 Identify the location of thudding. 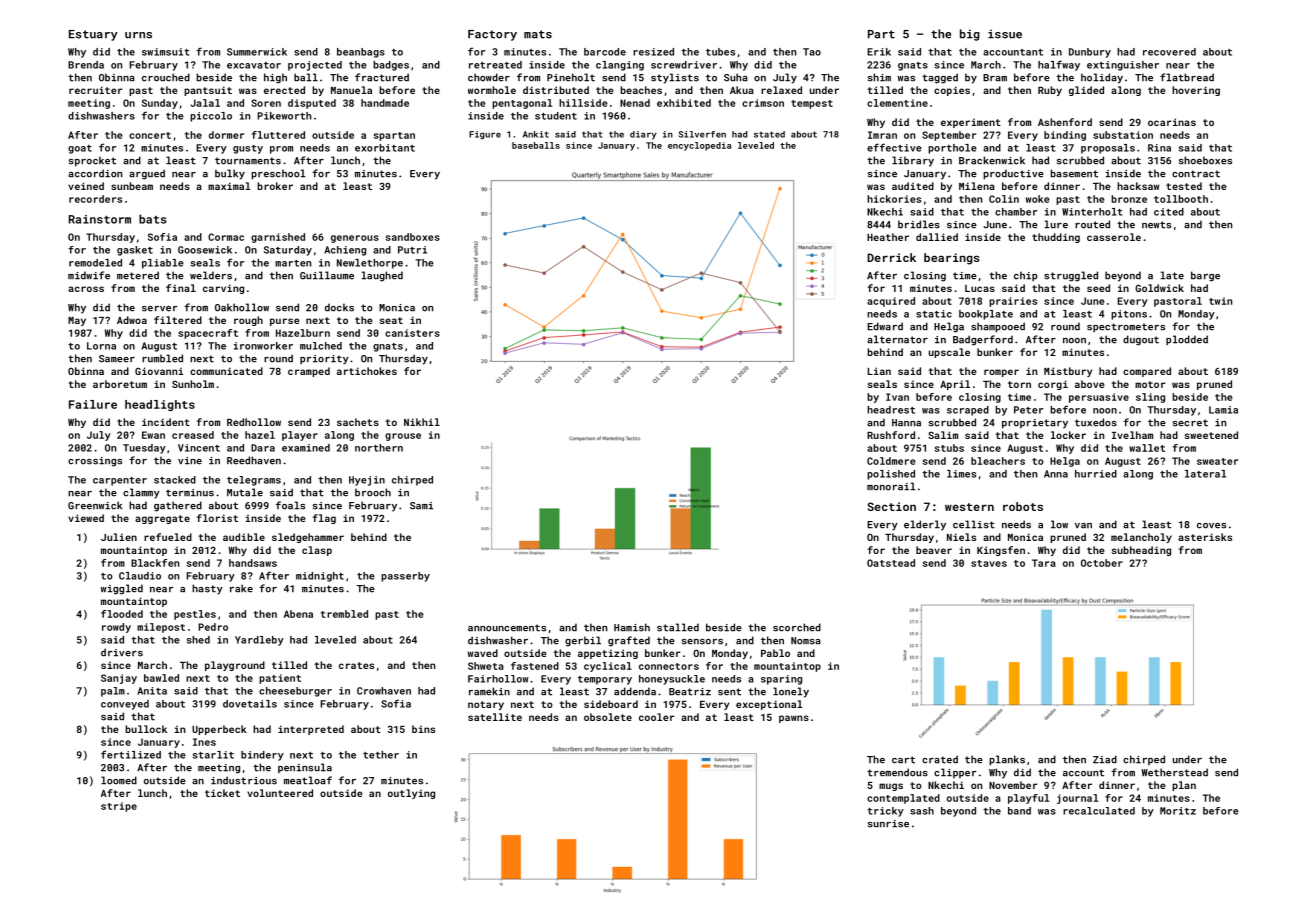
(1056, 238).
